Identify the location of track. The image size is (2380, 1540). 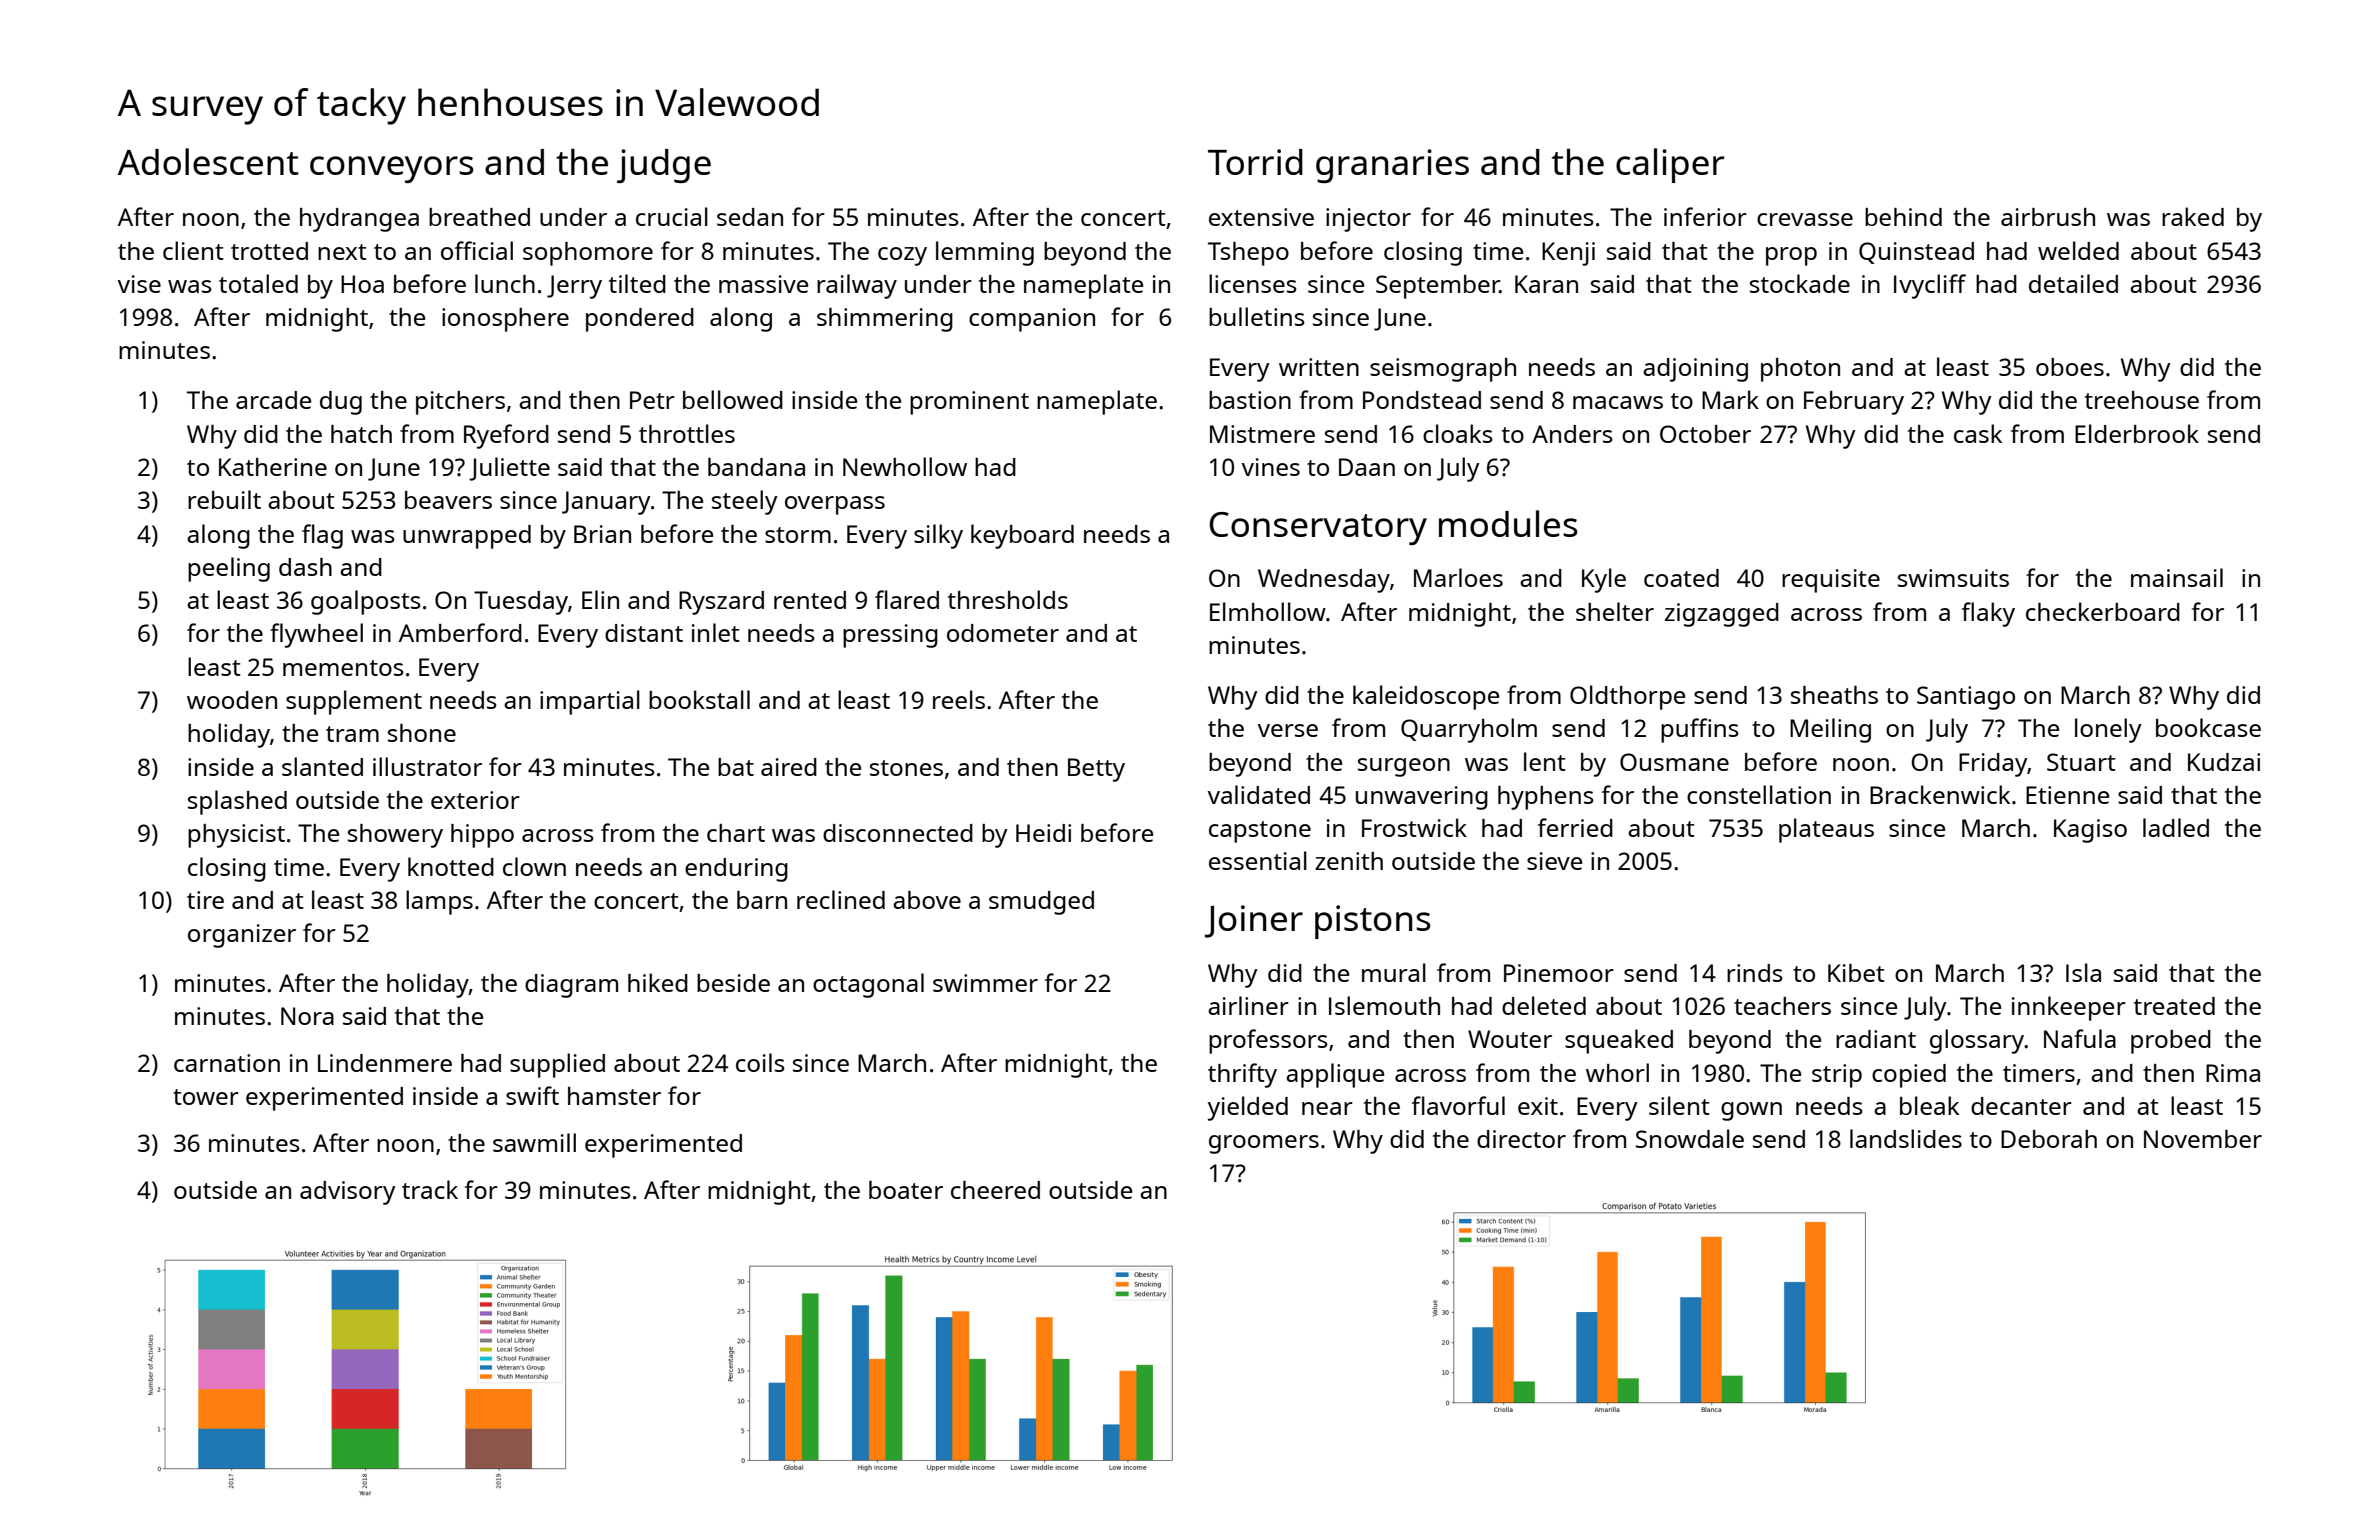
(430, 1189).
